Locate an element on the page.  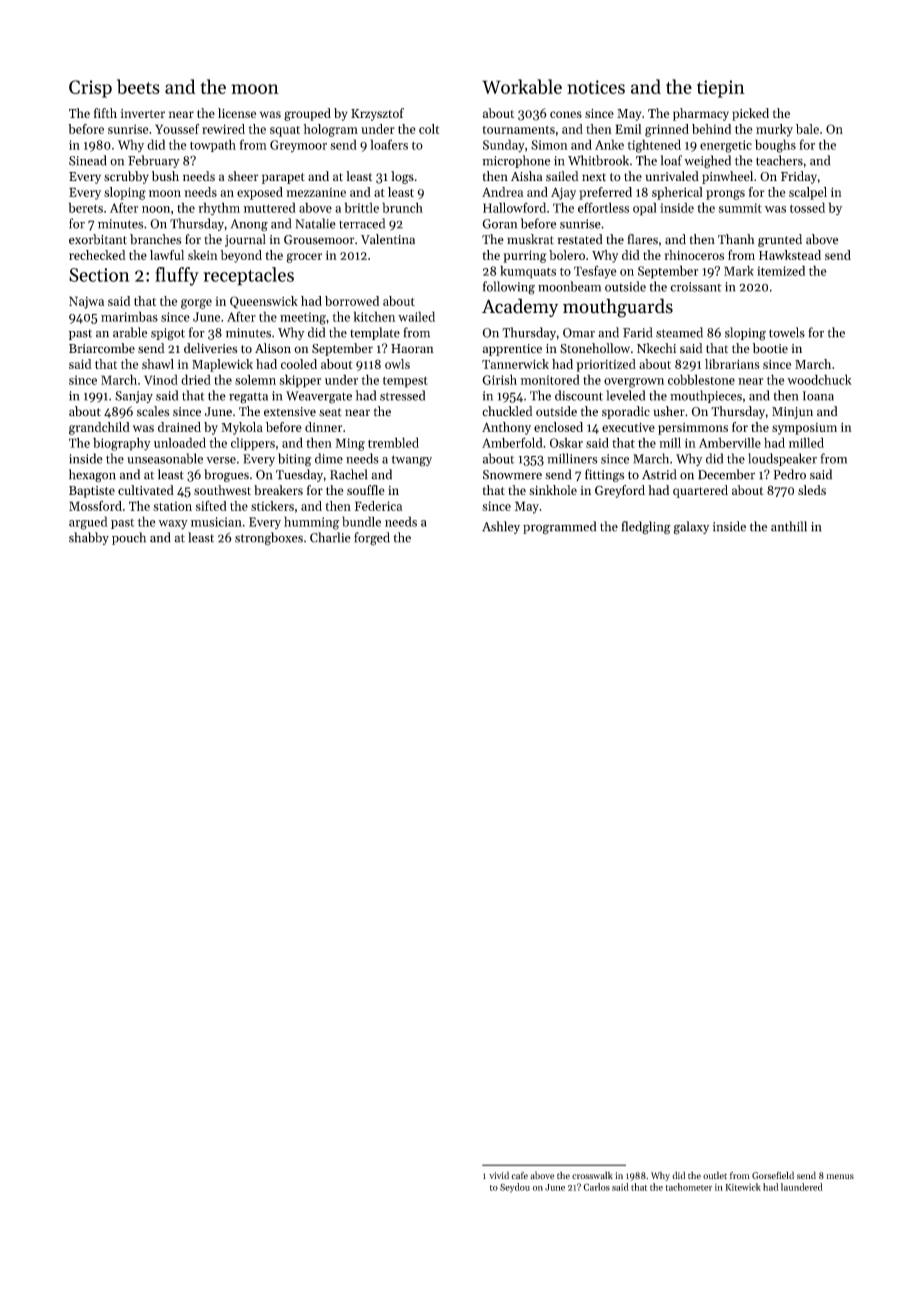
tournaments is located at coordinates (518, 130).
